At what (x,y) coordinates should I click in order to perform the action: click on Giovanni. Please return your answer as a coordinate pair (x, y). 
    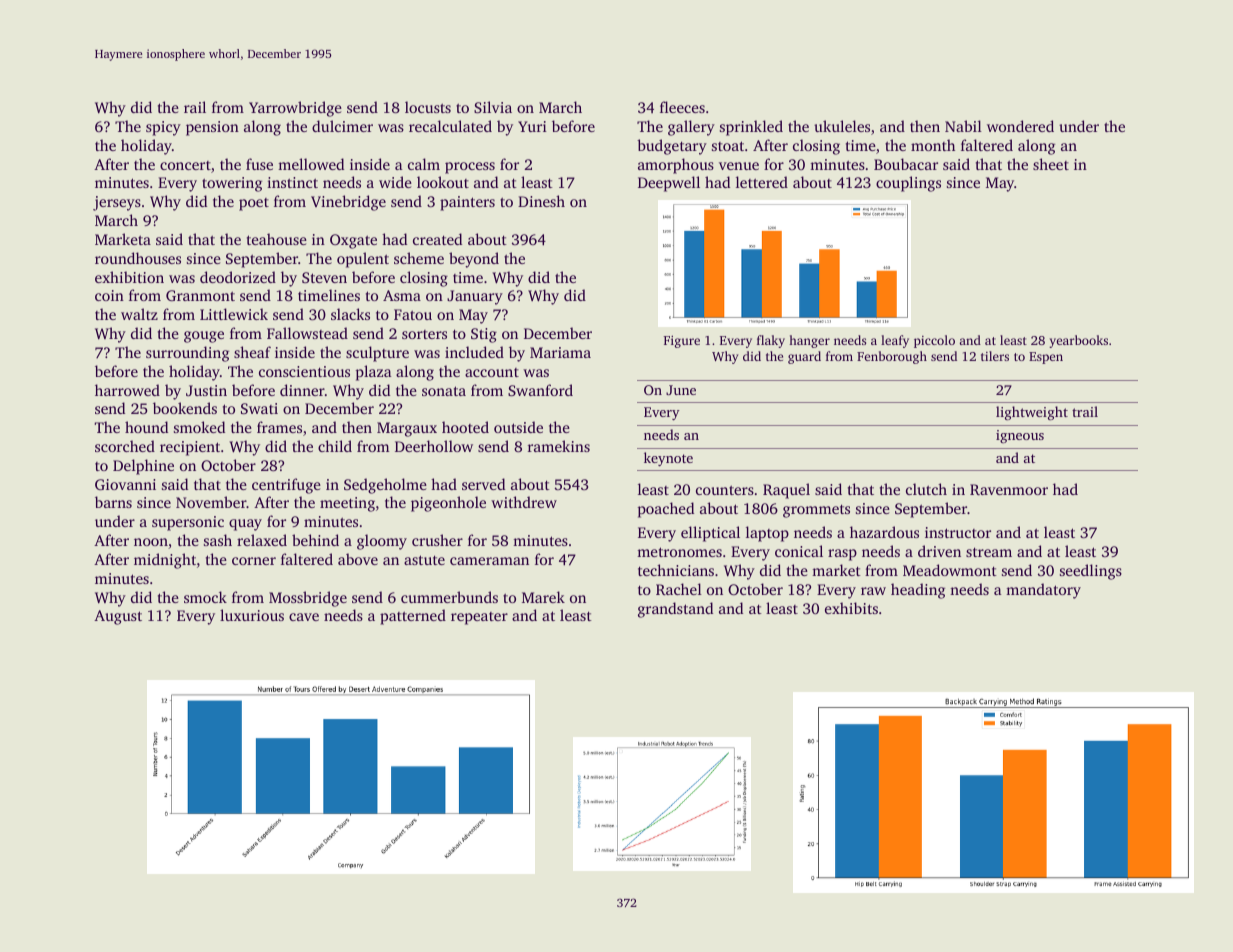
    Looking at the image, I should click on (125, 484).
